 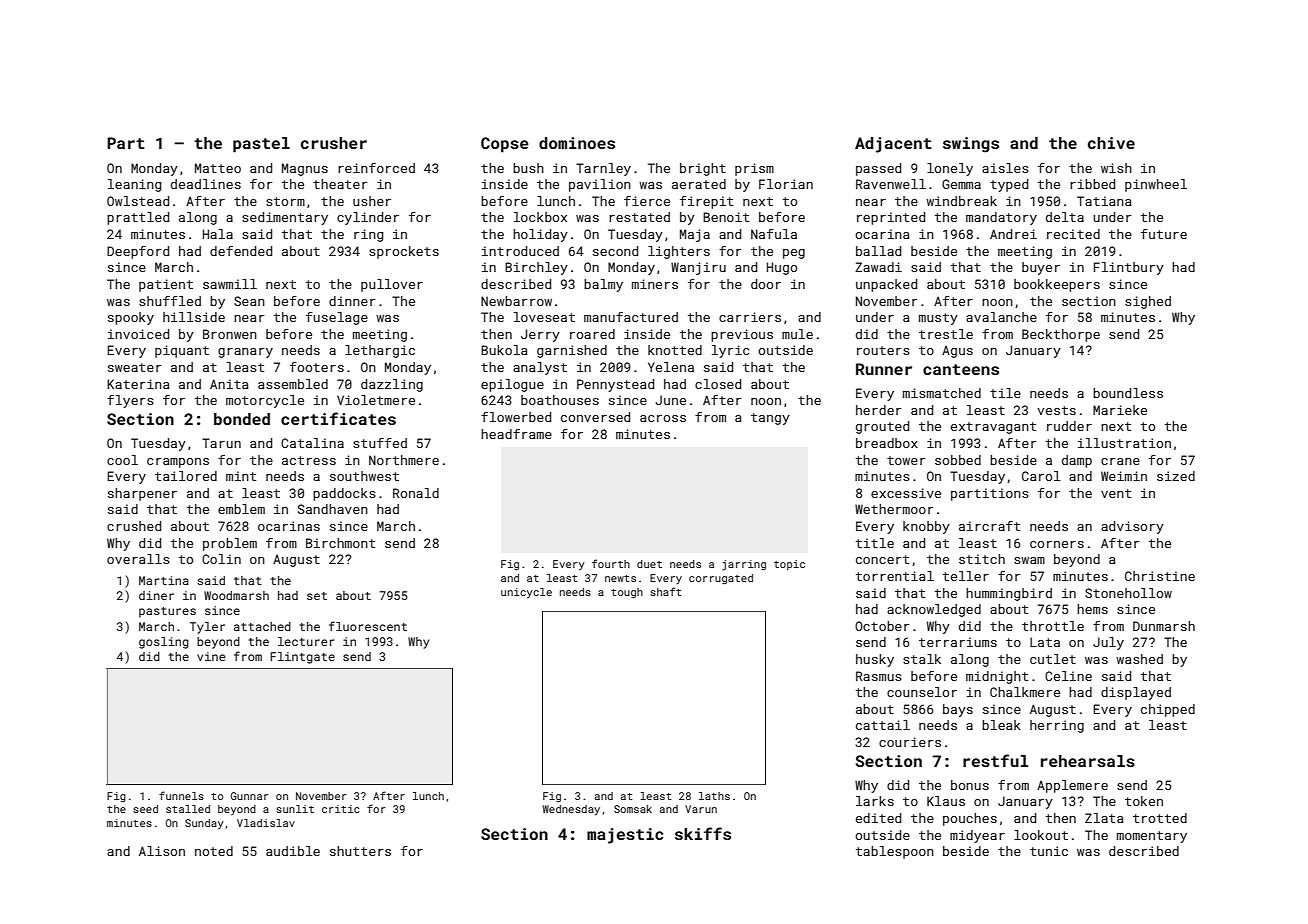 I want to click on dominoes, so click(x=577, y=143).
